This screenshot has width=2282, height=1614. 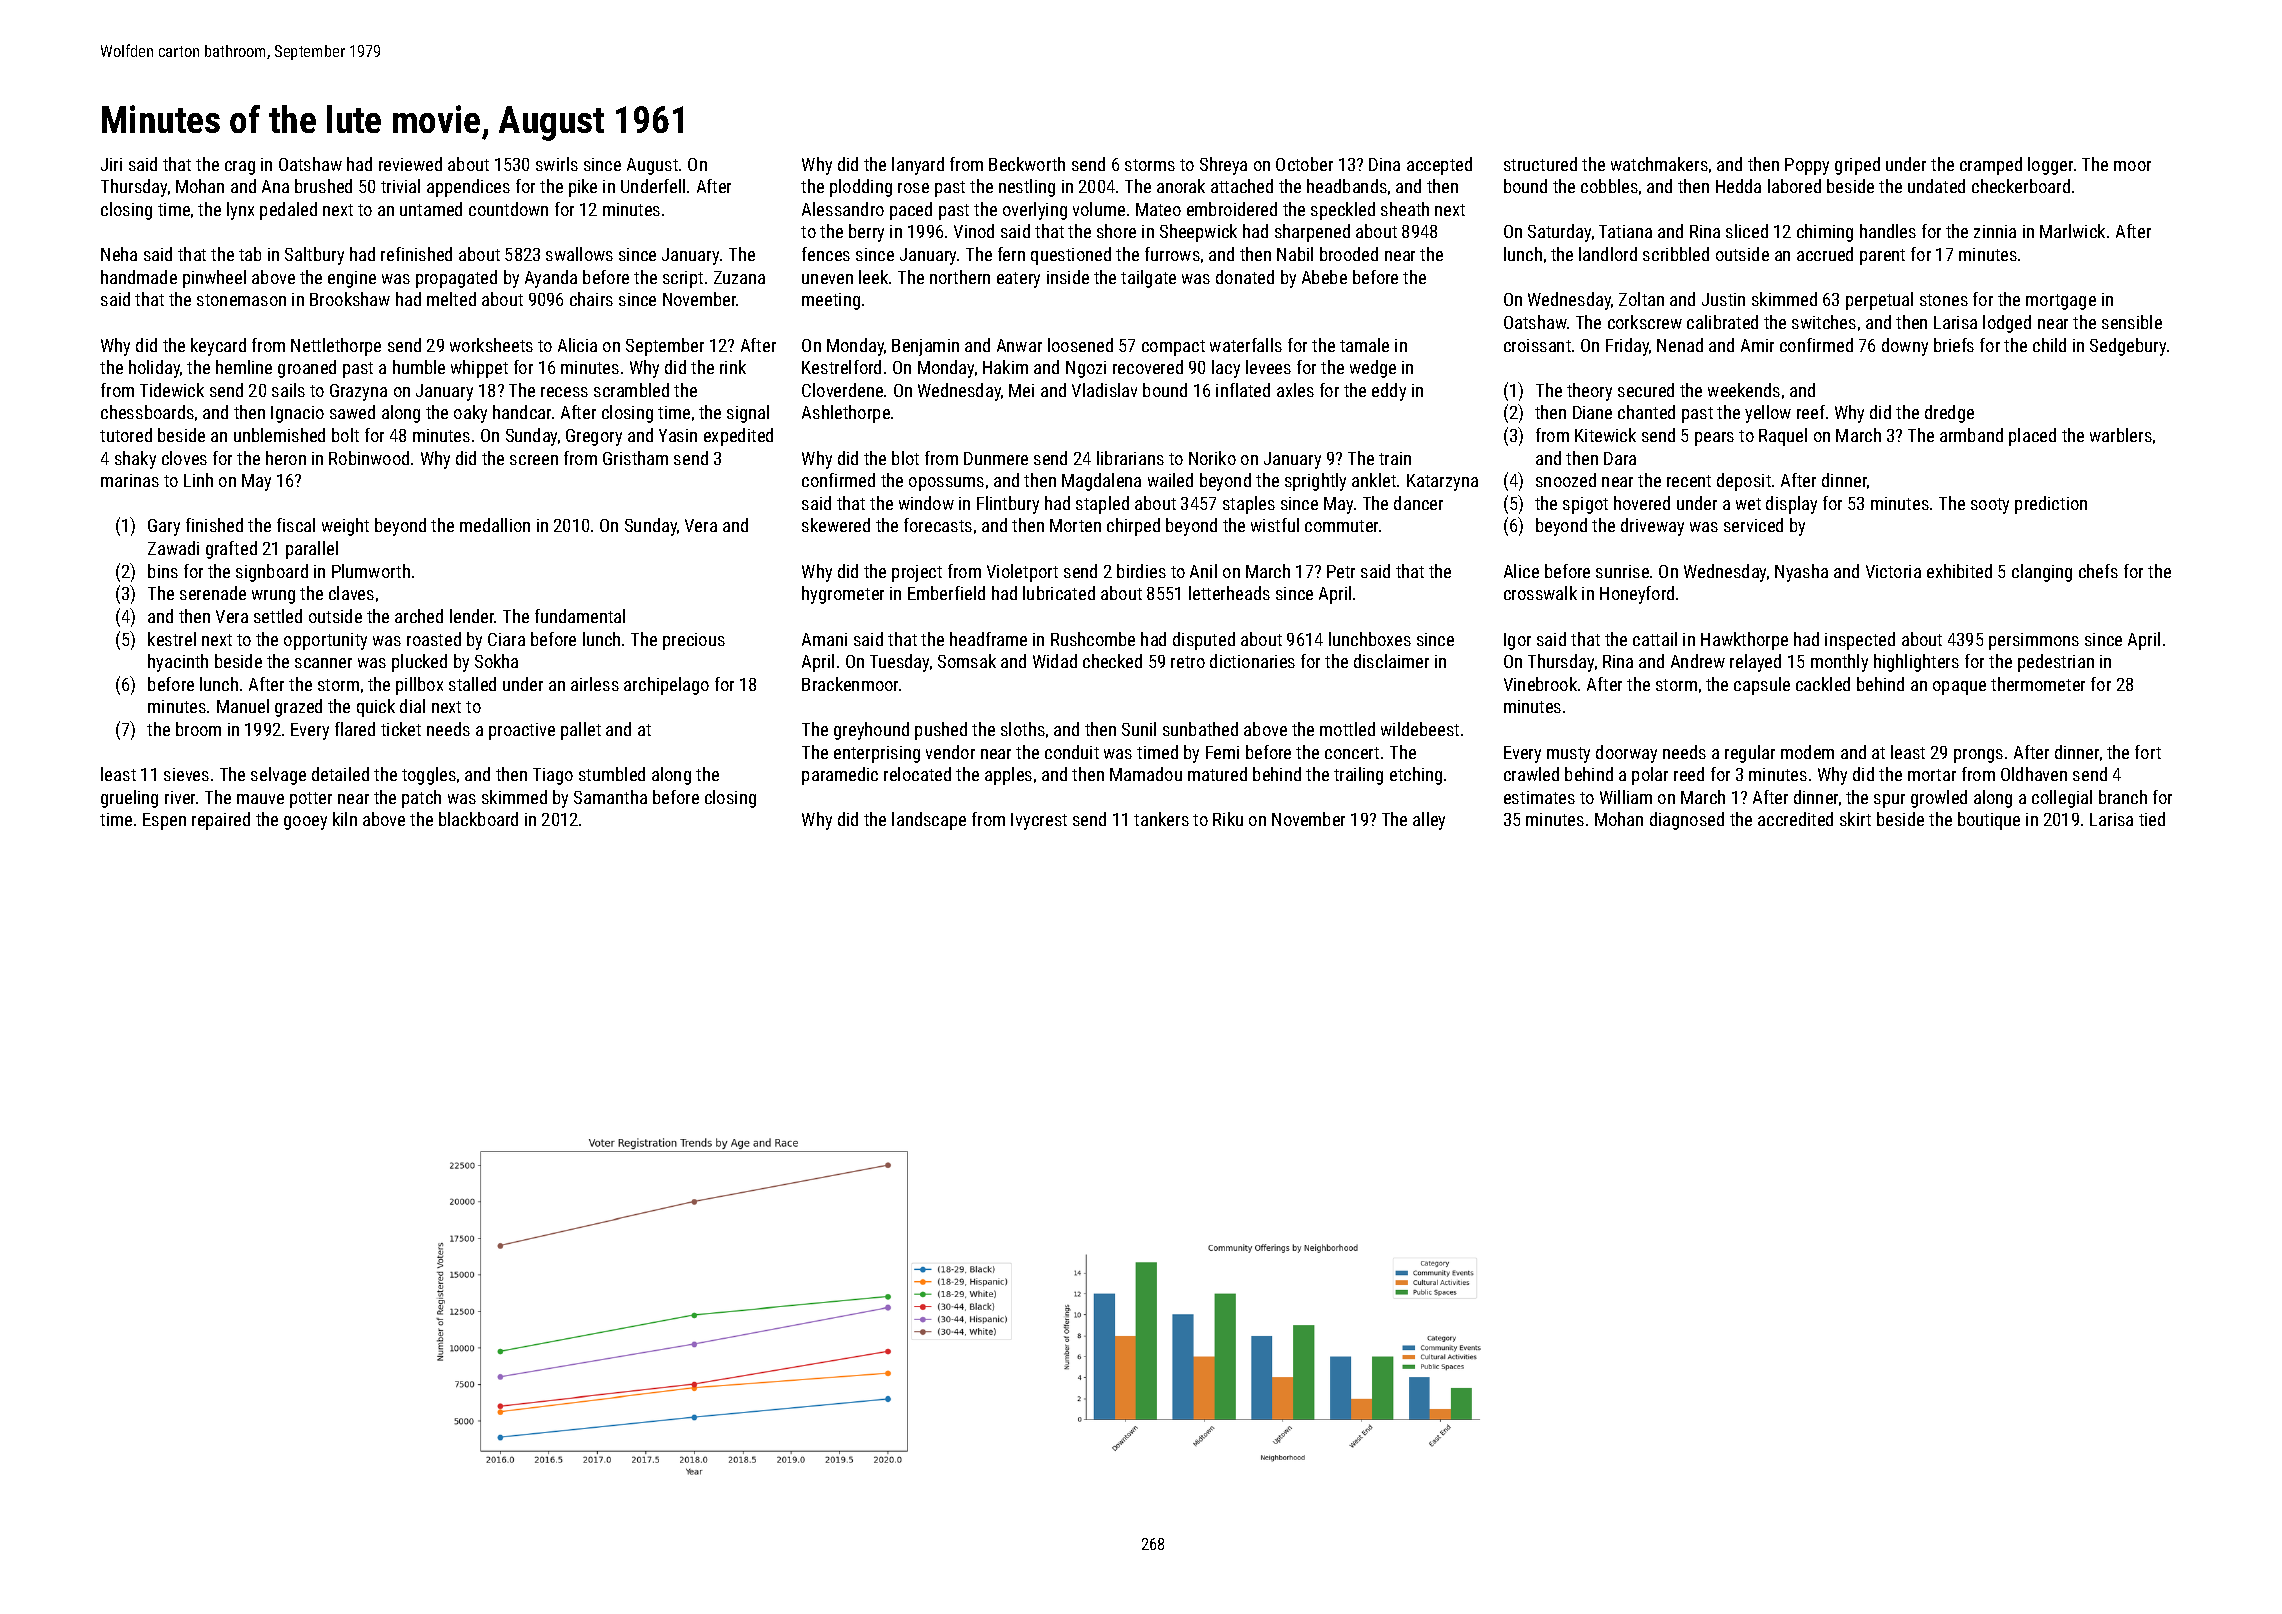 What do you see at coordinates (129, 799) in the screenshot?
I see `grueling` at bounding box center [129, 799].
